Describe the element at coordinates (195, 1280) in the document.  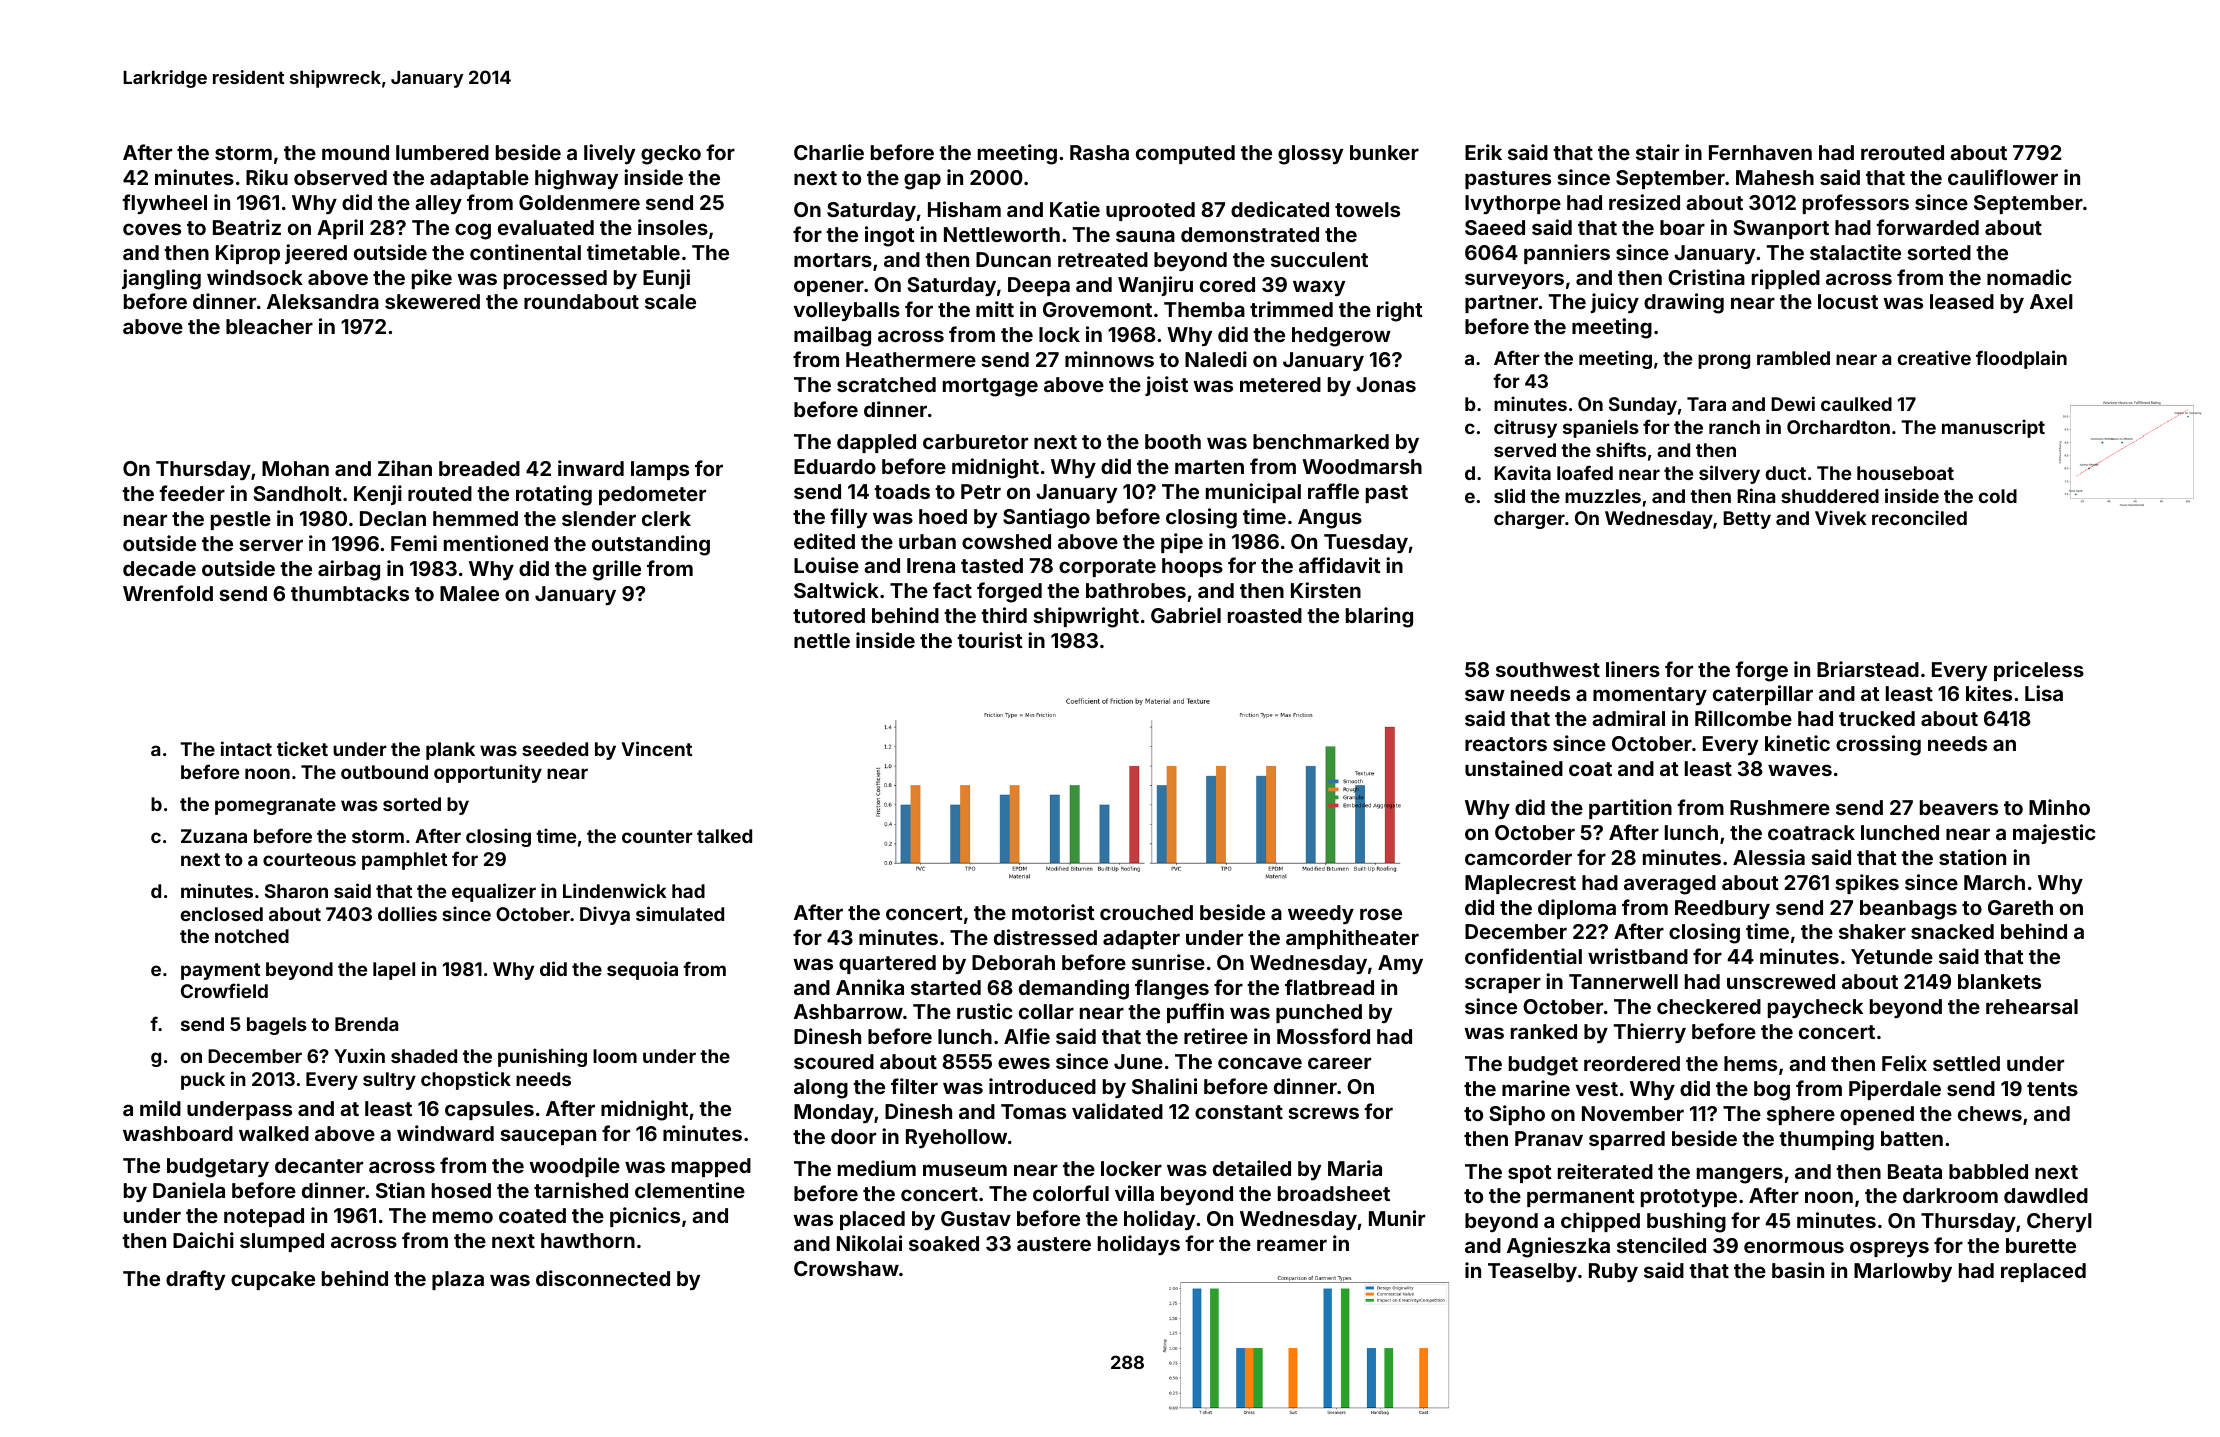
I see `drafty` at that location.
